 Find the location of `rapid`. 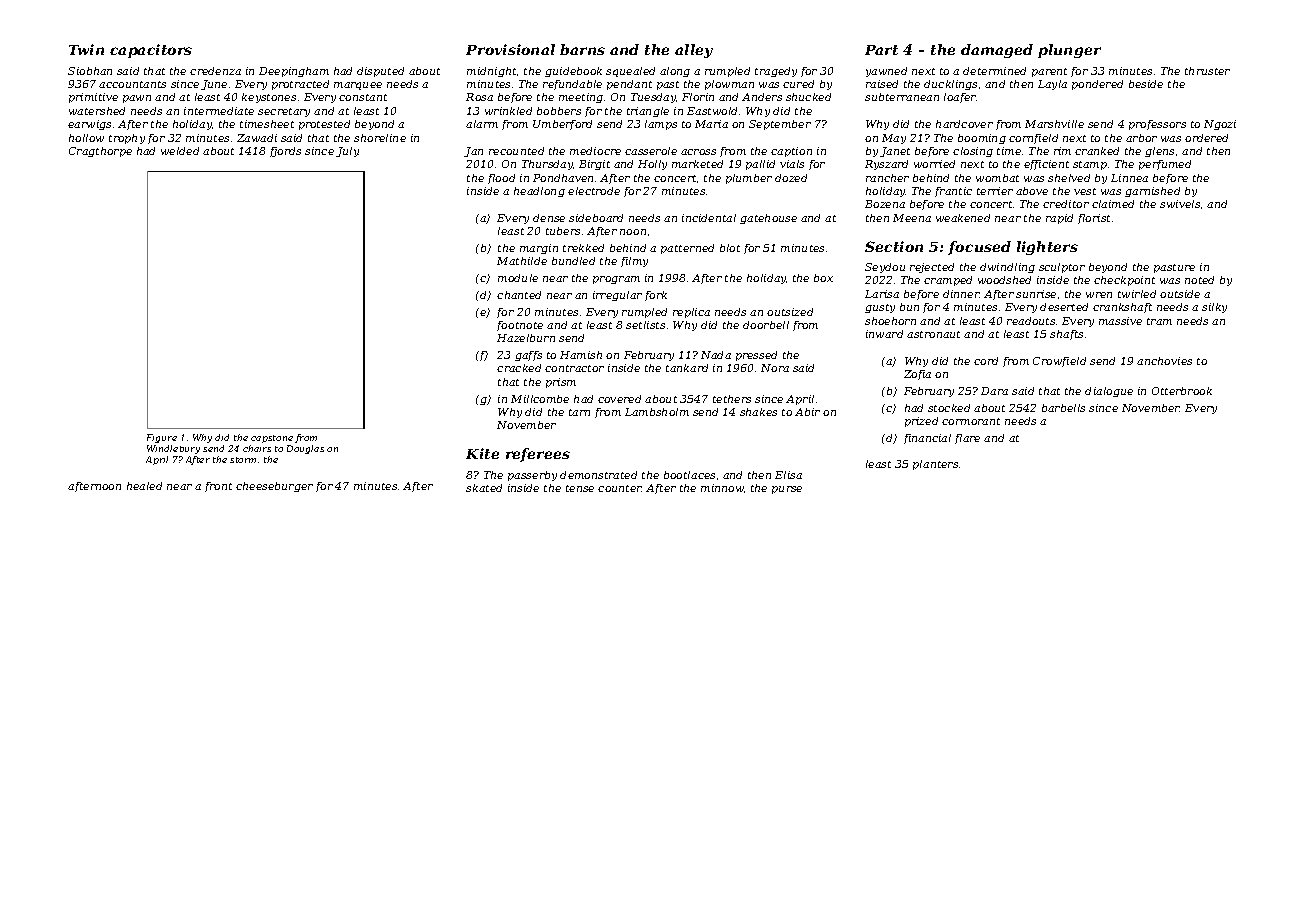

rapid is located at coordinates (1059, 219).
